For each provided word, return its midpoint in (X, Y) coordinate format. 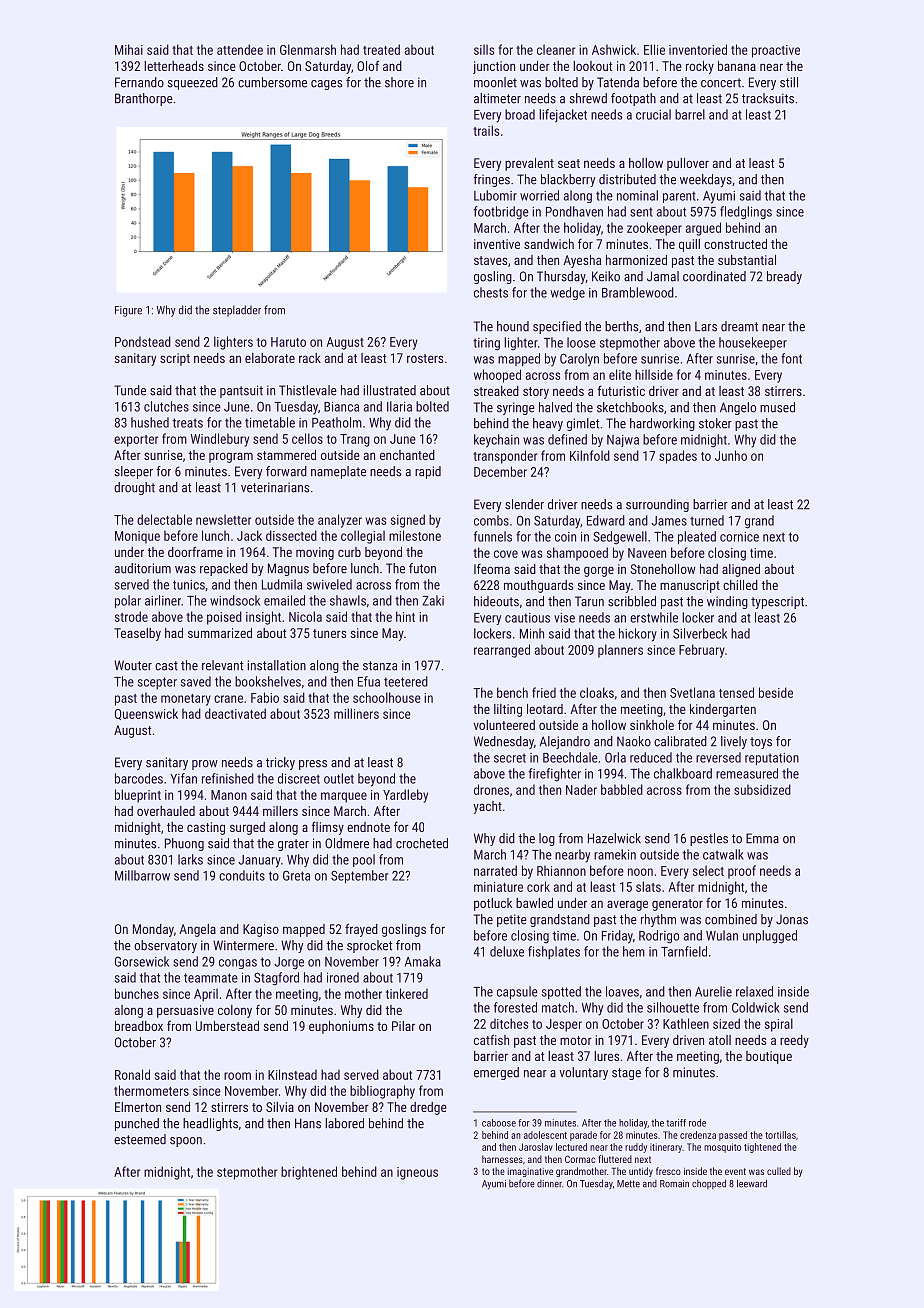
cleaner (556, 49)
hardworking (662, 424)
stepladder (237, 311)
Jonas (792, 919)
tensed (736, 692)
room (237, 1076)
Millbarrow (142, 875)
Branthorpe (144, 99)
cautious (527, 618)
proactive (776, 51)
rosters (425, 358)
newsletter (223, 519)
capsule (517, 993)
